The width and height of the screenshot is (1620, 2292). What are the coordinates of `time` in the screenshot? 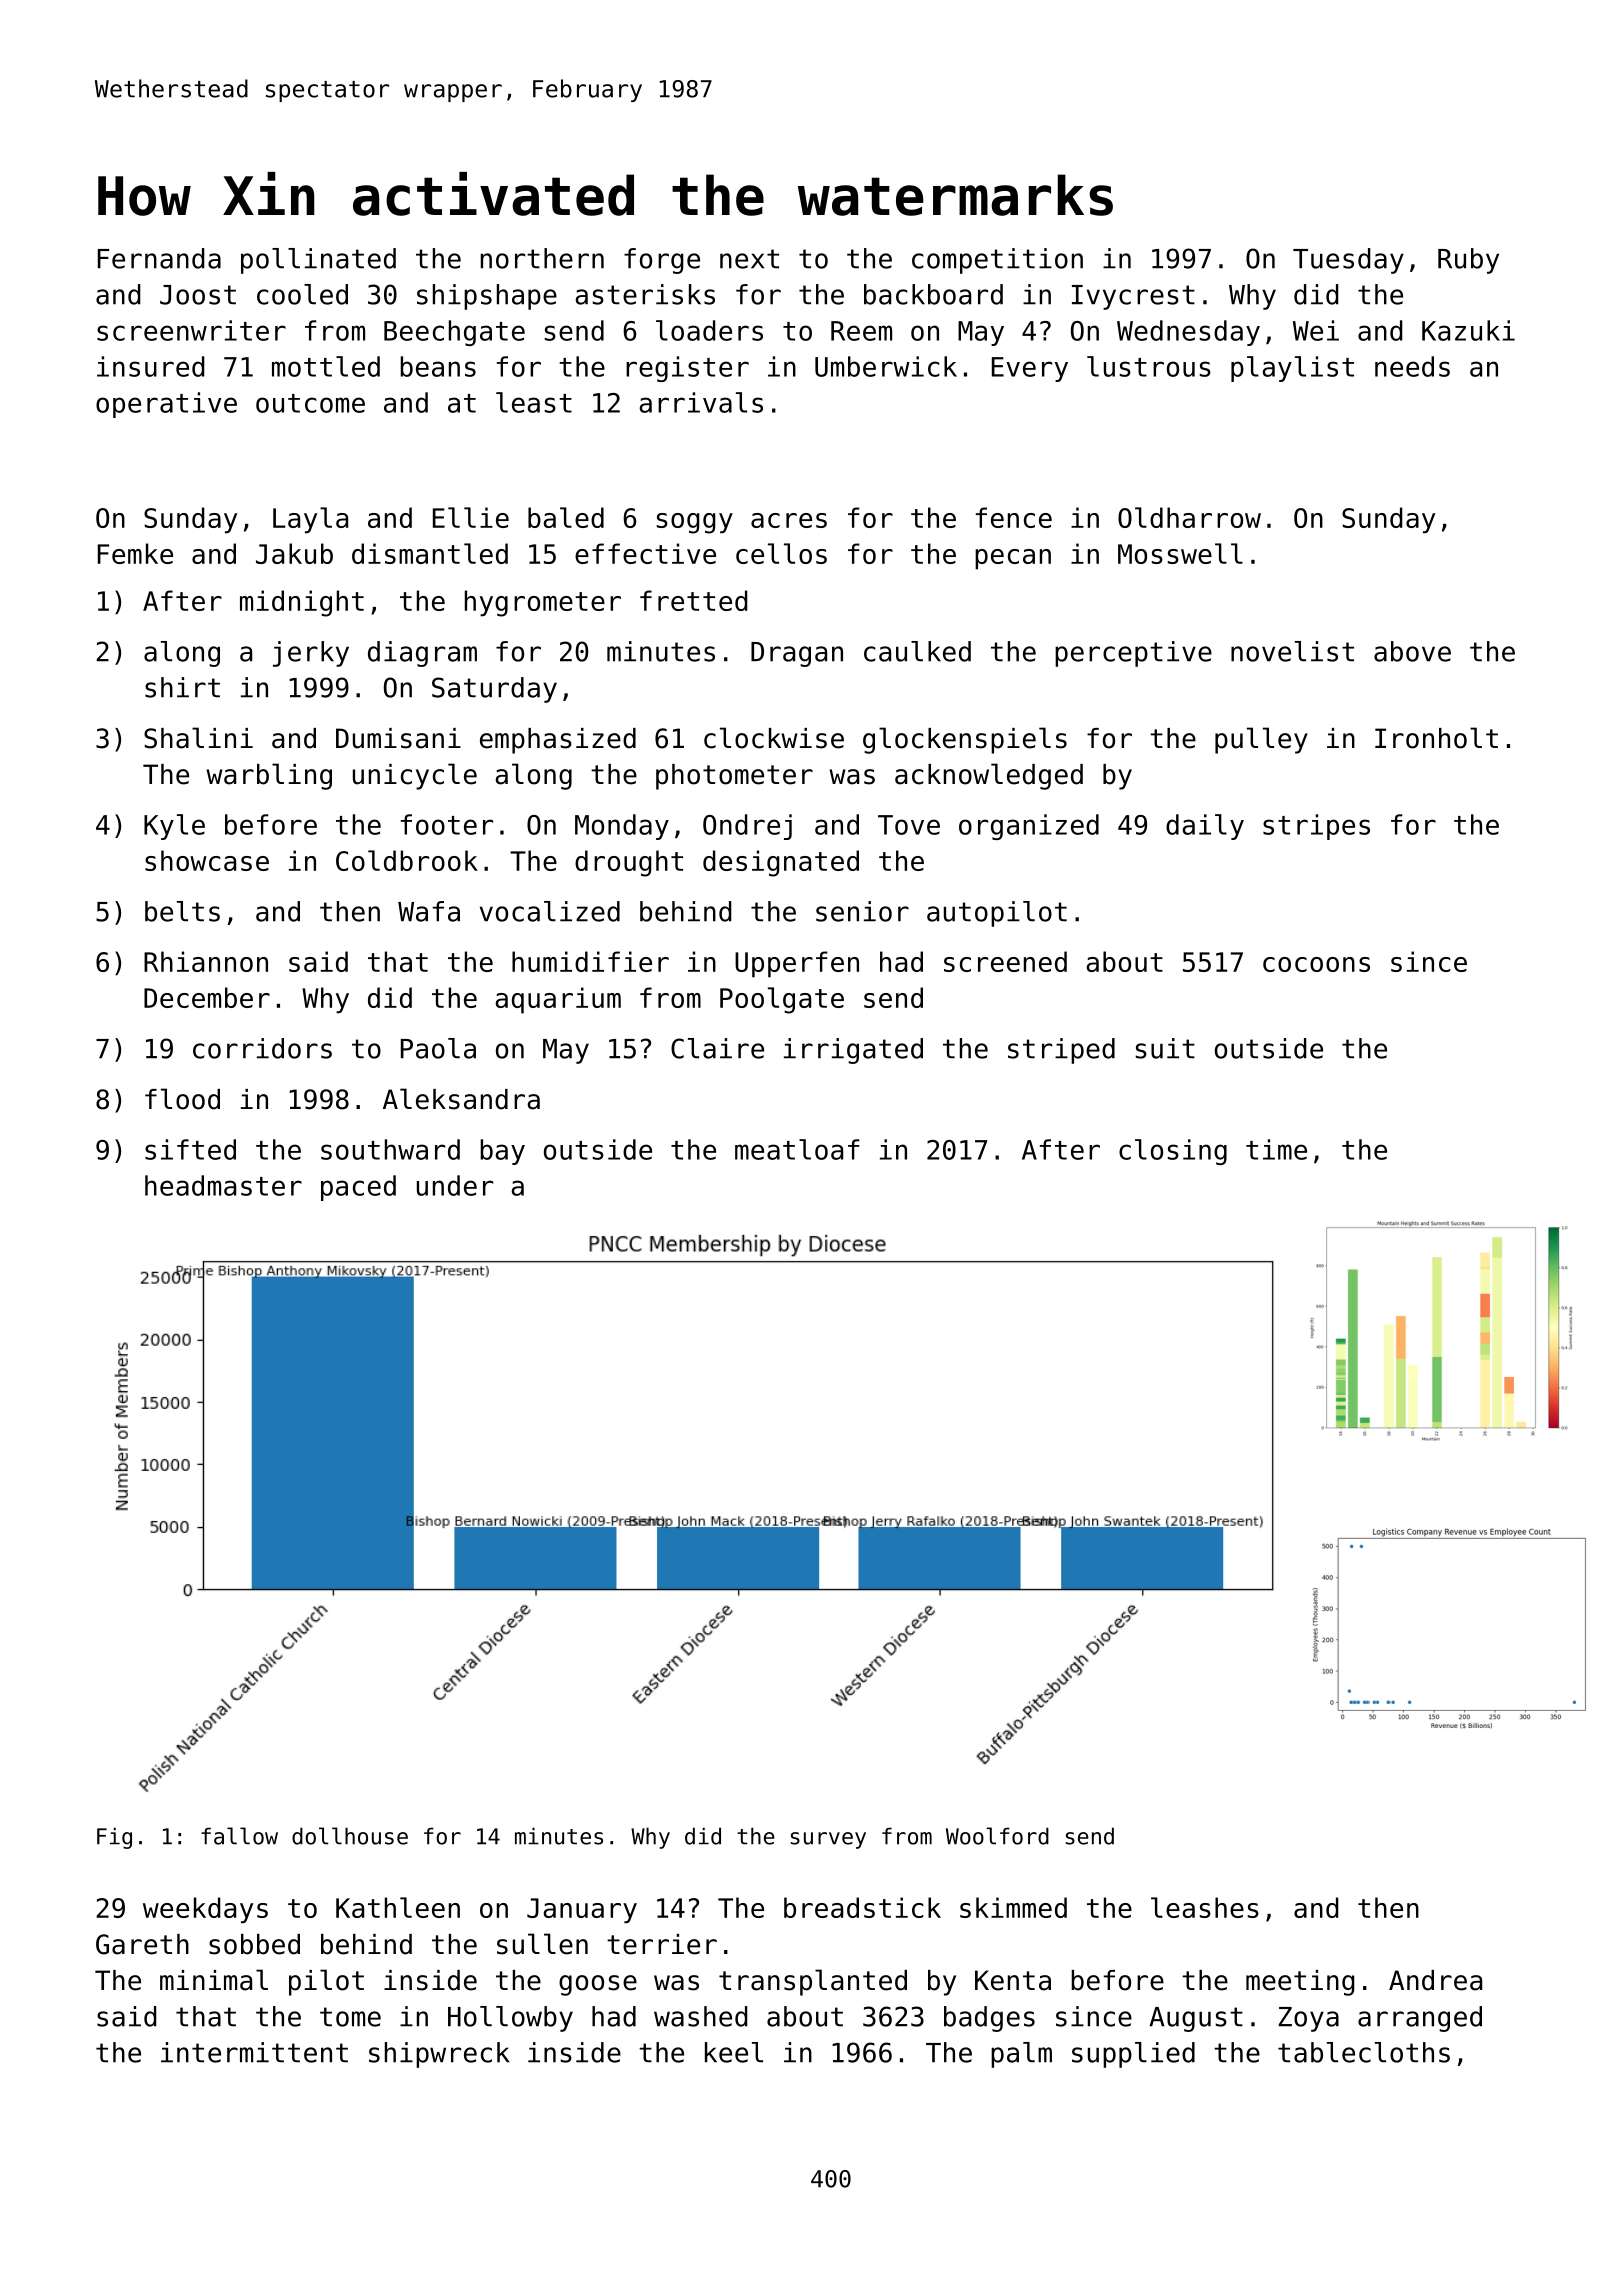 It's located at (1276, 1149).
